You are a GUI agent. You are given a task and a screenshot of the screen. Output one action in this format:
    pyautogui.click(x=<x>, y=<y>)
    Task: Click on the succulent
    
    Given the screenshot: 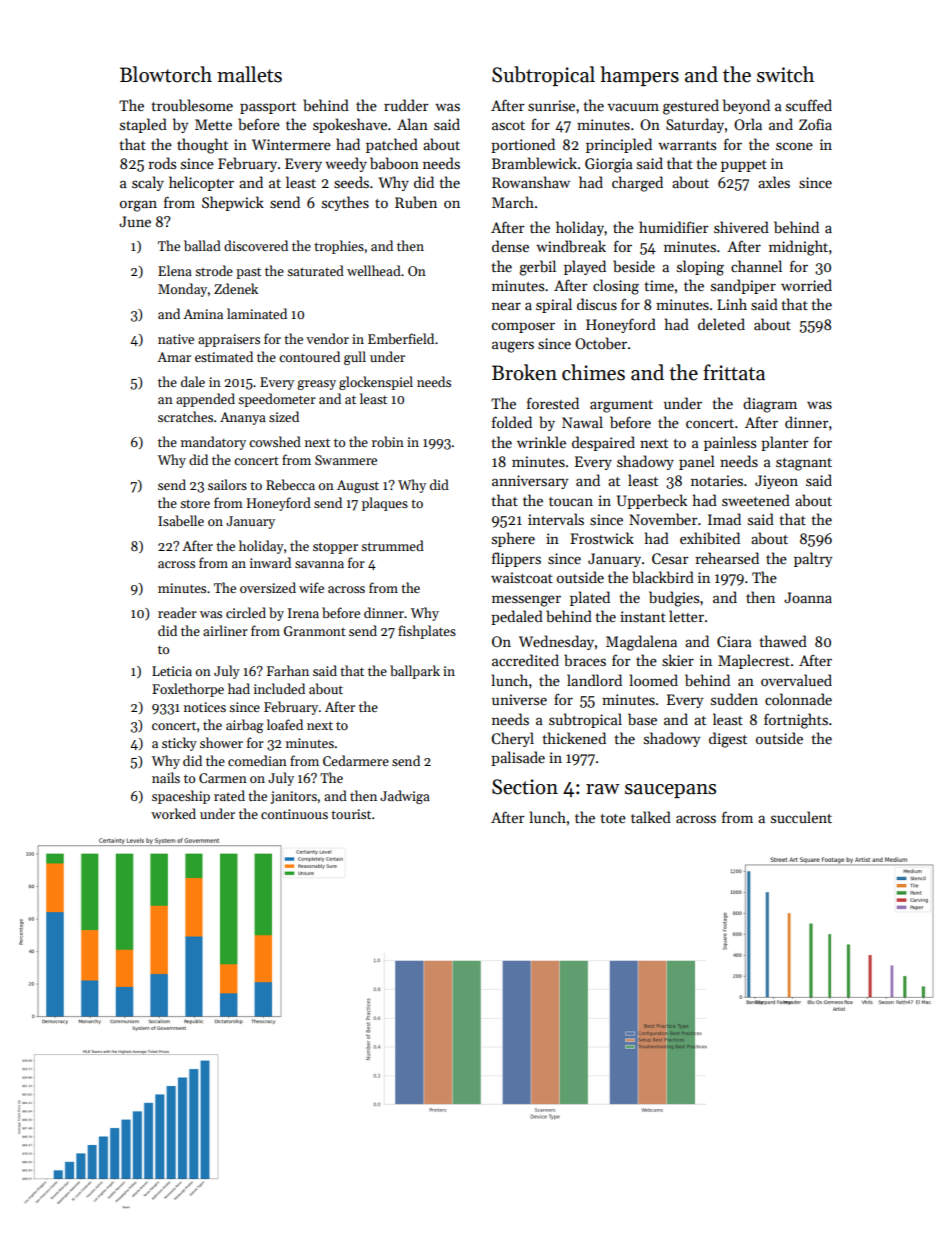 What is the action you would take?
    pyautogui.click(x=801, y=817)
